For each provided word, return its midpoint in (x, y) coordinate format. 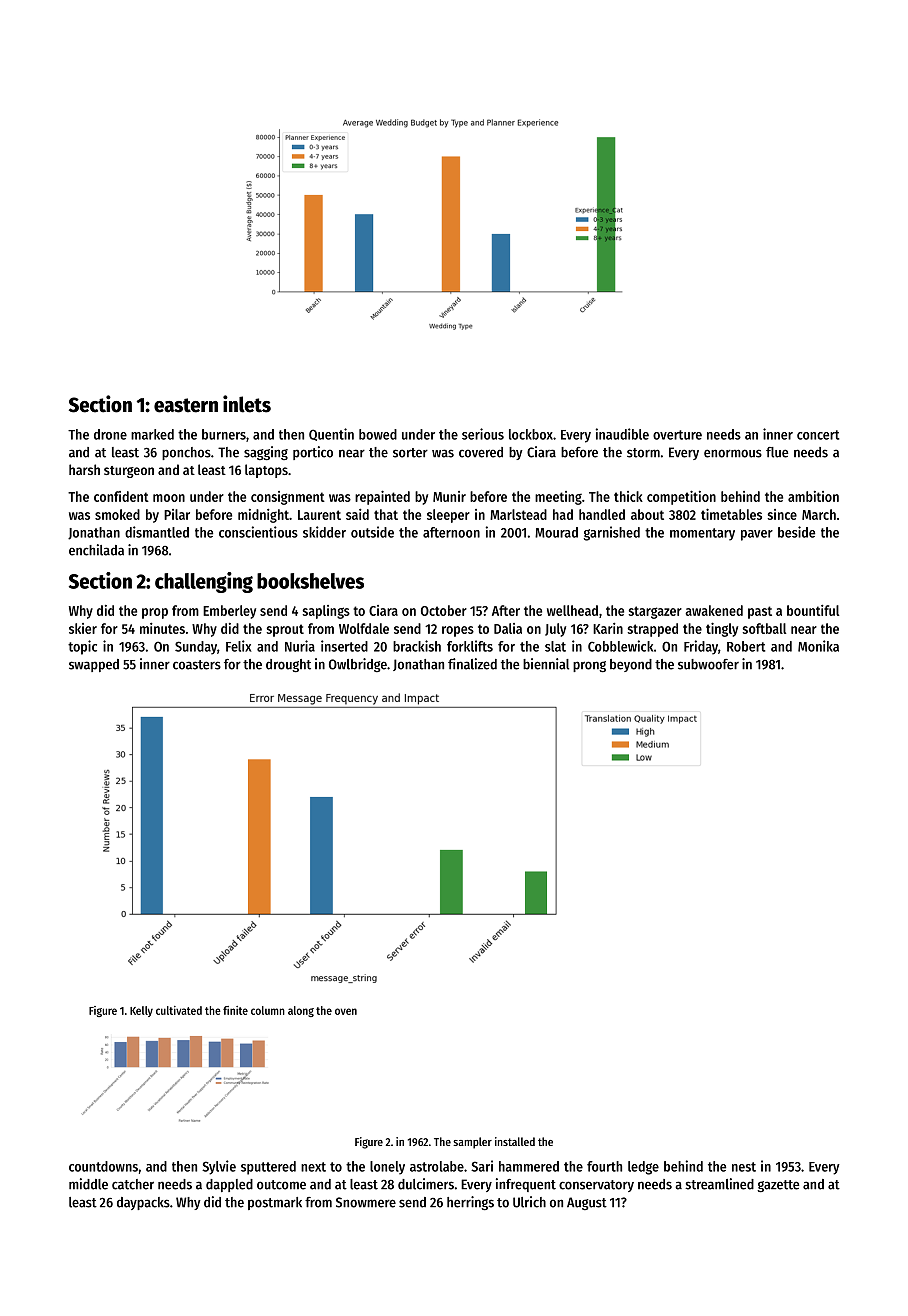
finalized (472, 664)
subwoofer (708, 664)
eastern (186, 405)
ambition (813, 496)
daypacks (143, 1203)
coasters (197, 665)
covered (481, 452)
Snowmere (366, 1202)
